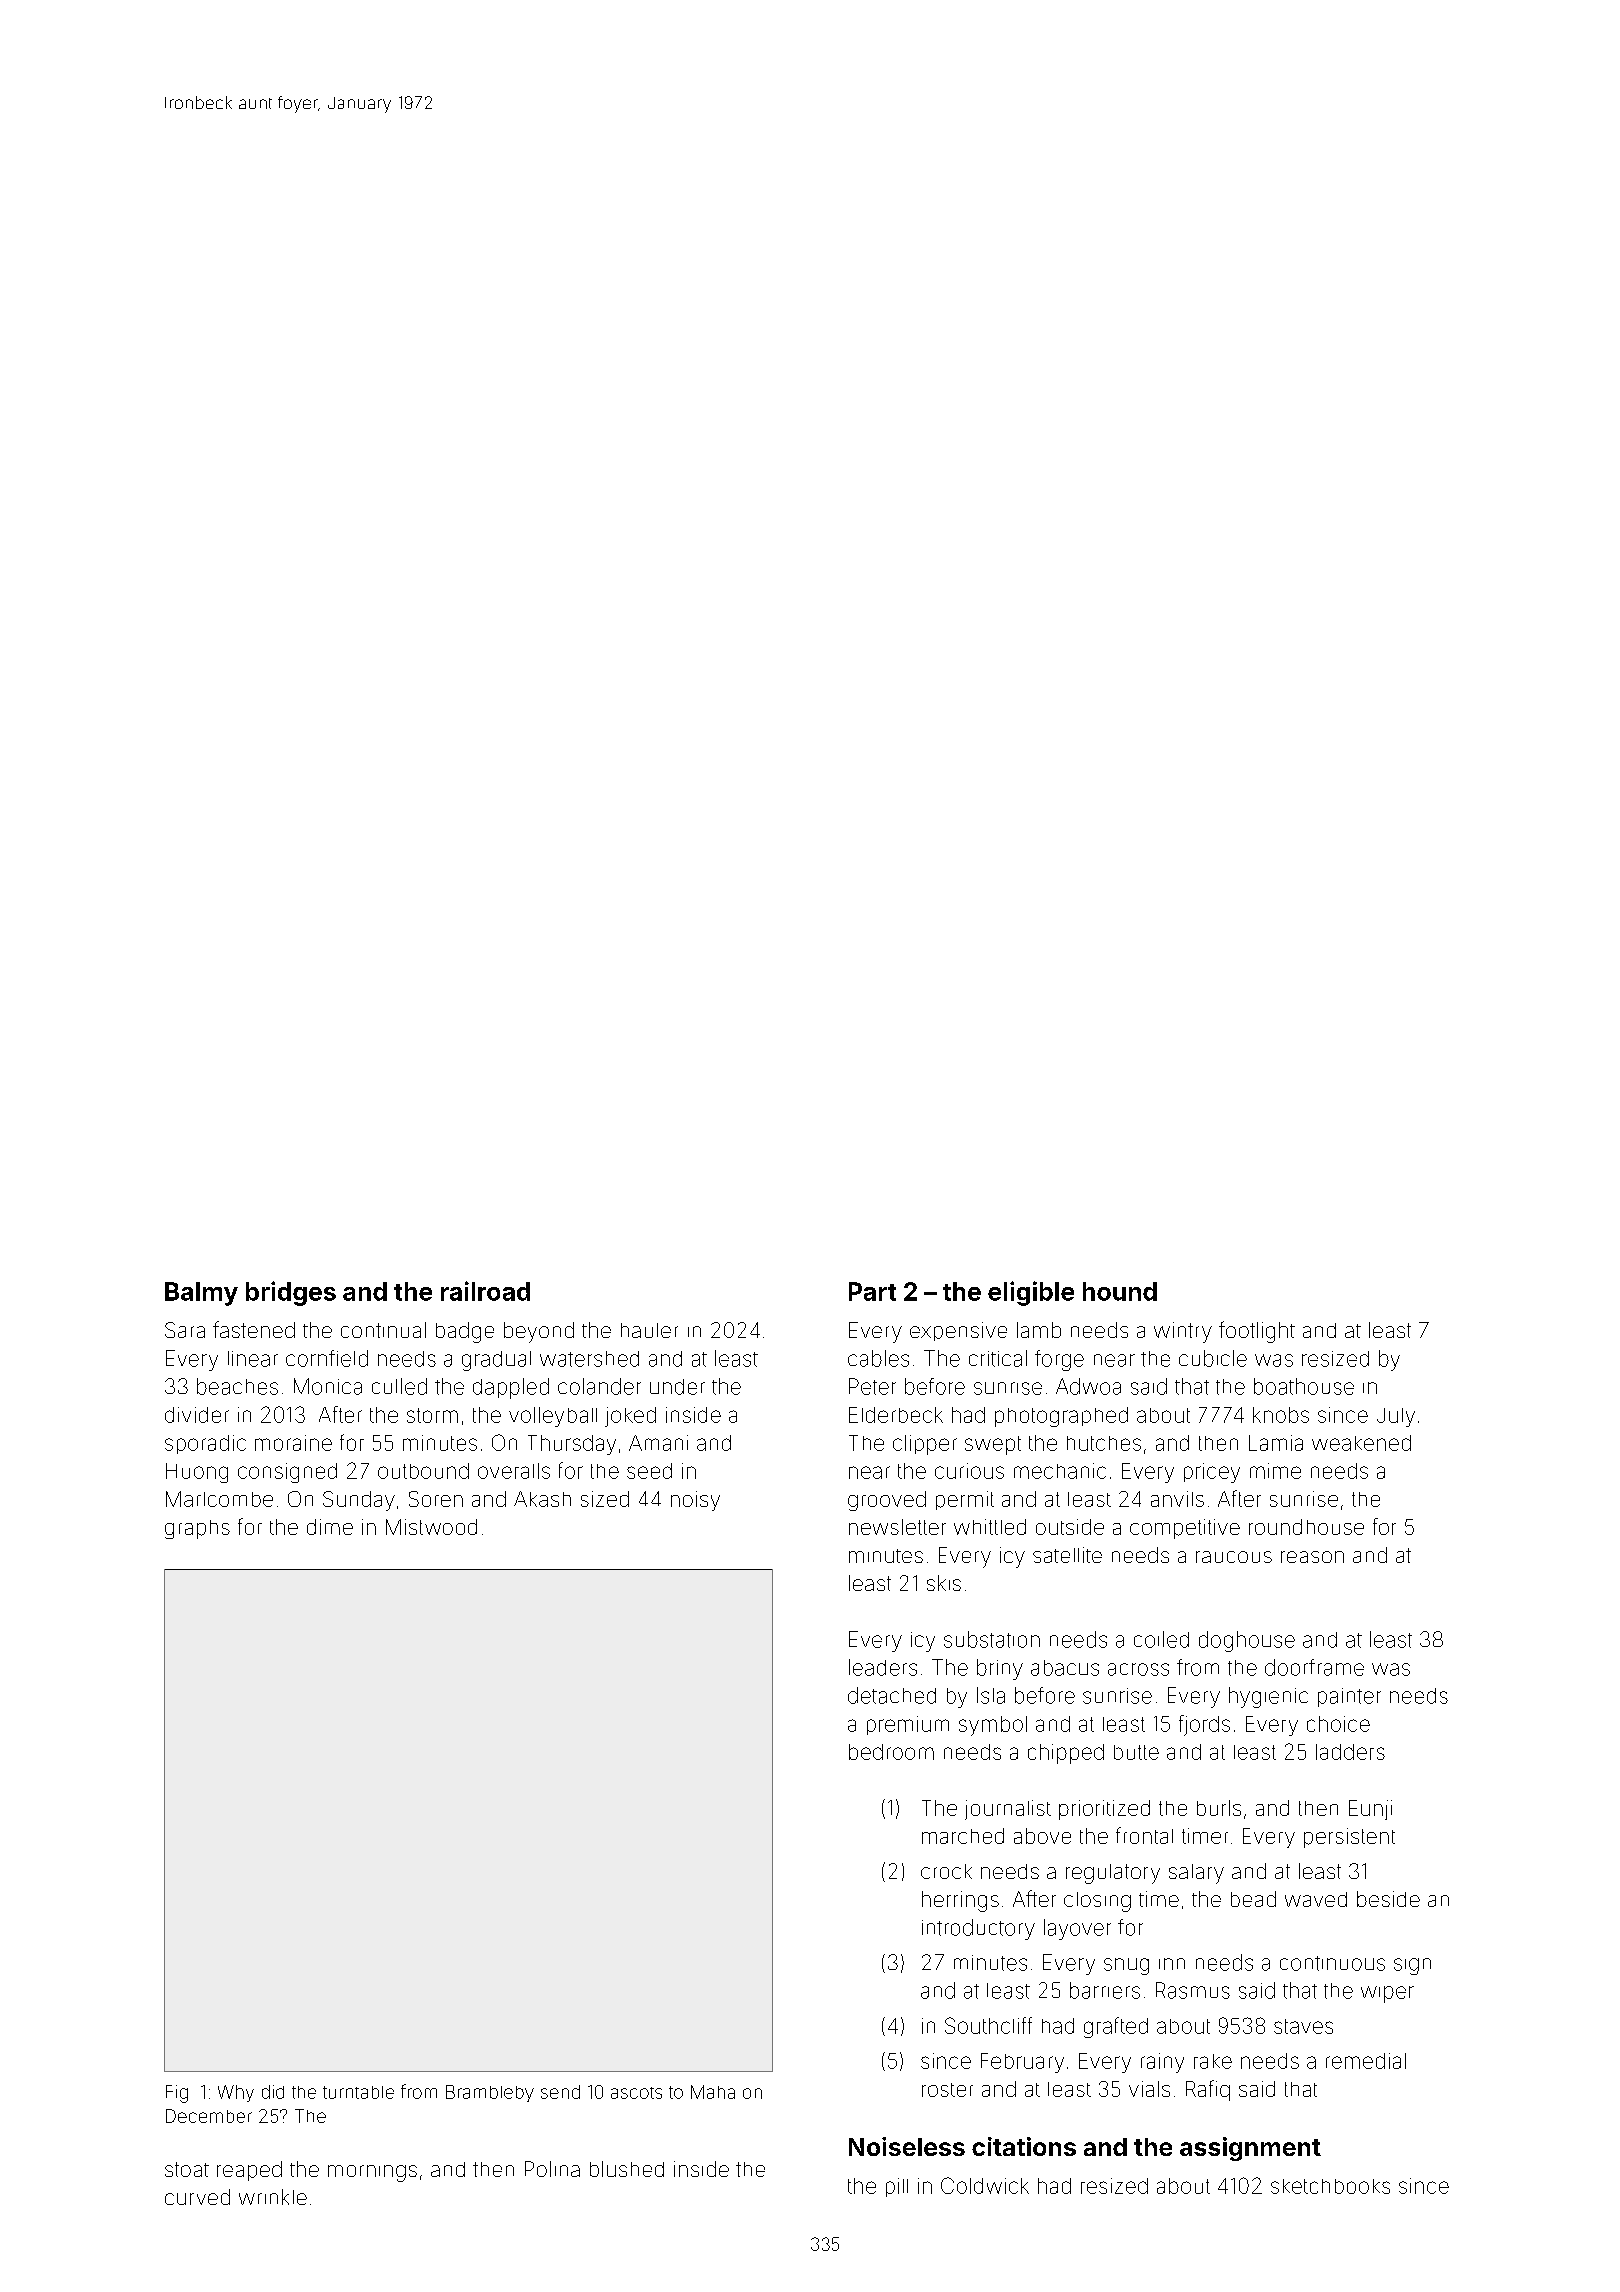  Describe the element at coordinates (1022, 2063) in the screenshot. I see `February` at that location.
